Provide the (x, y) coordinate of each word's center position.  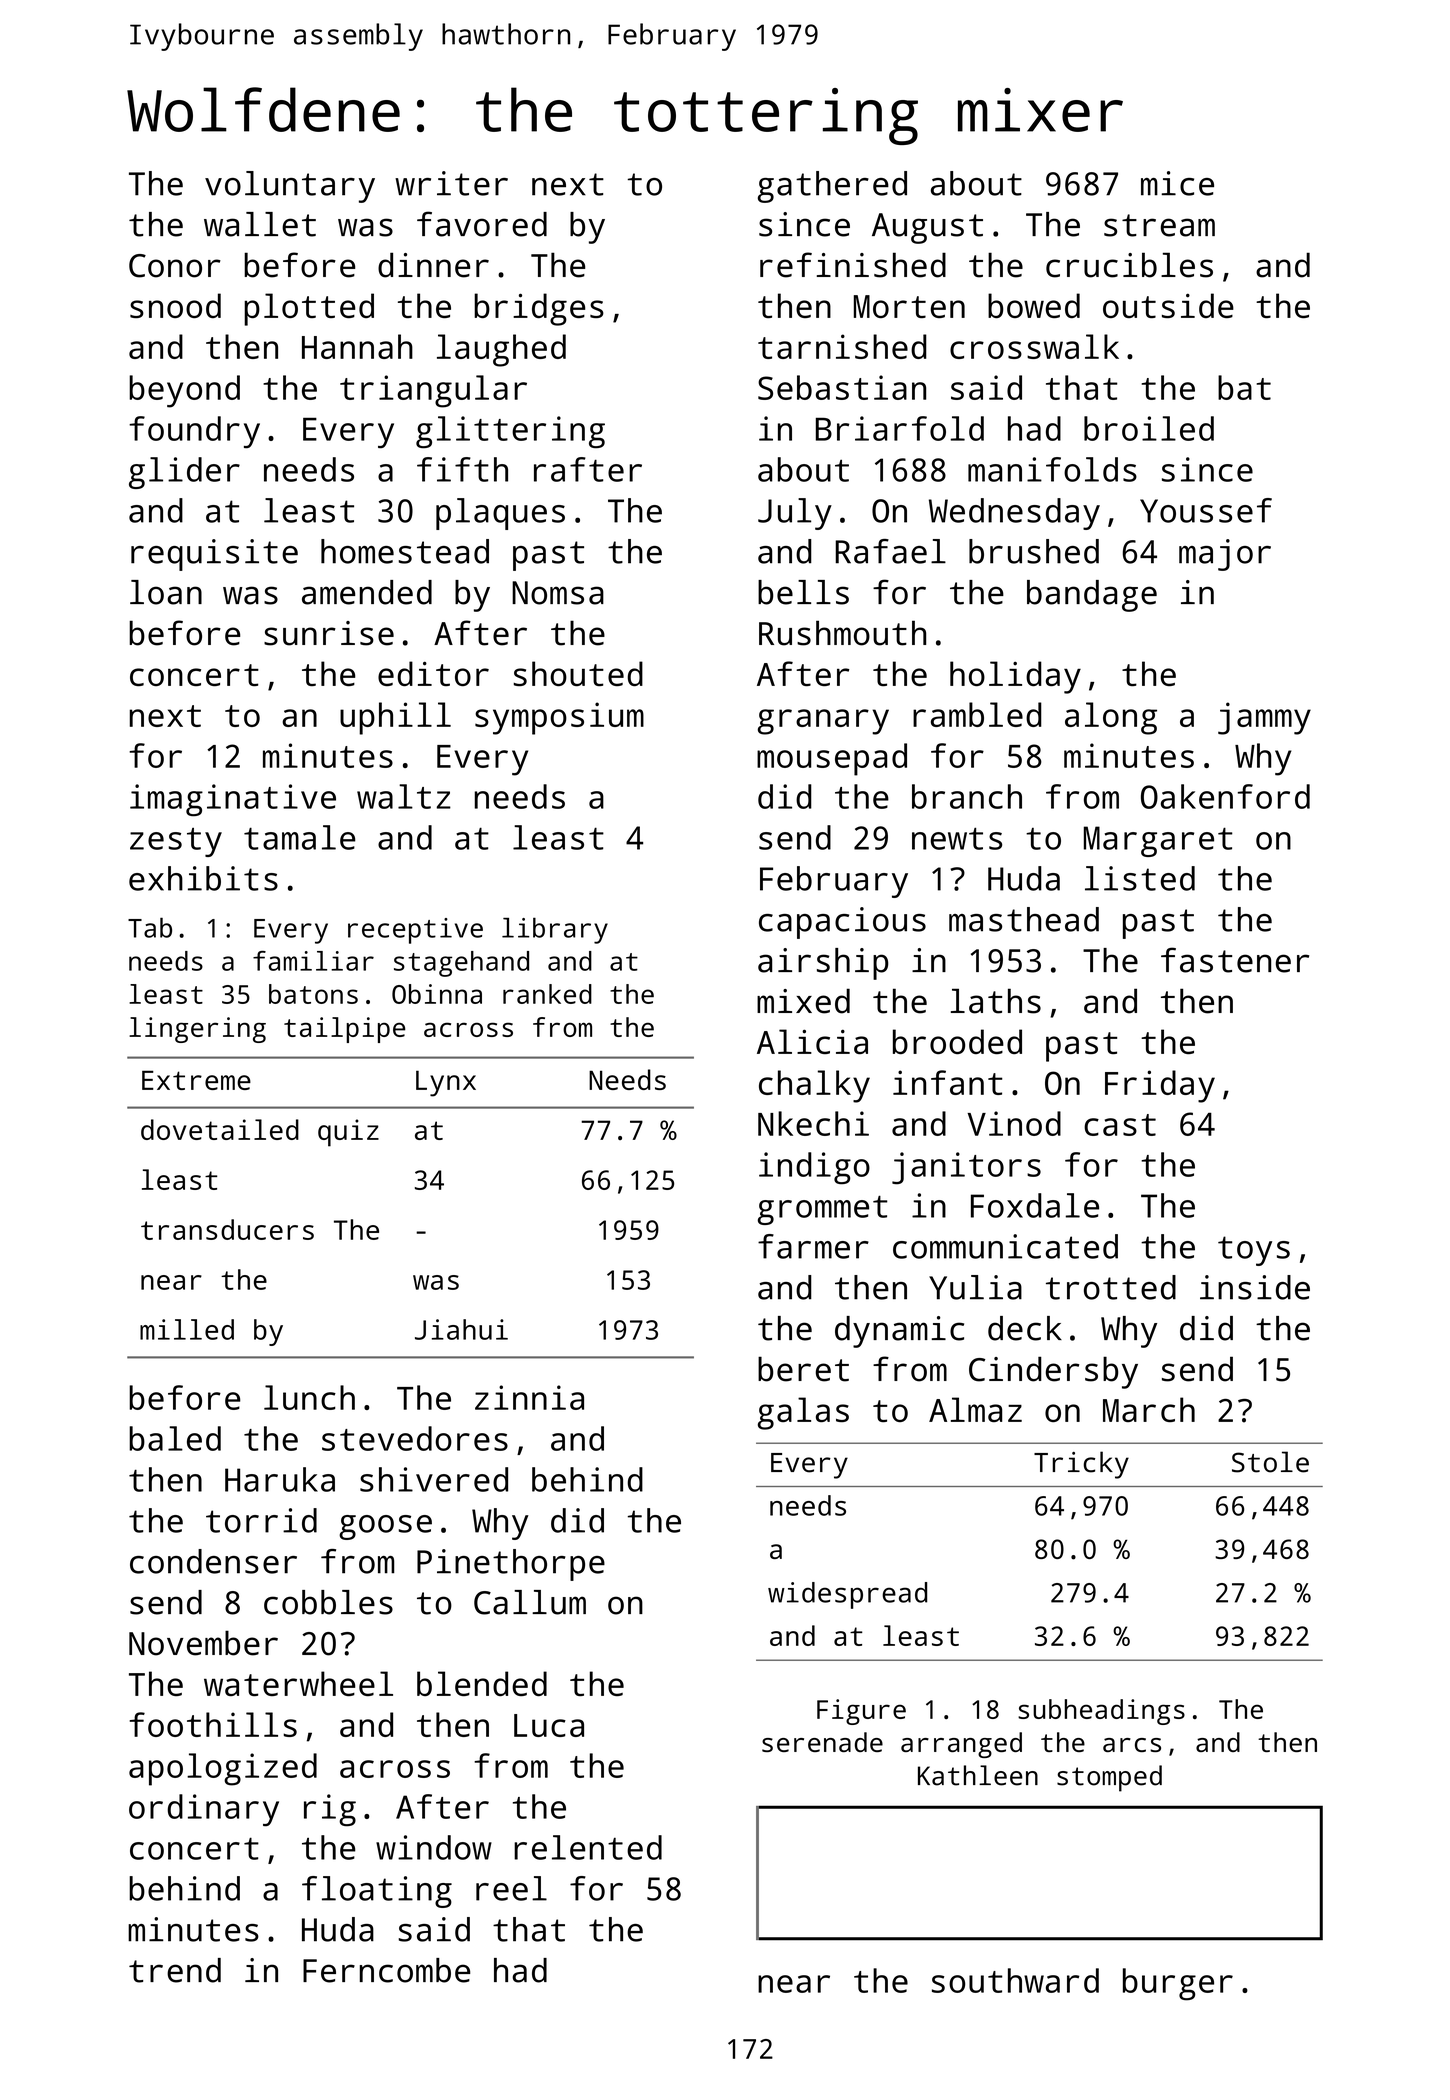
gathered (832, 187)
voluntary (290, 187)
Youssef (1206, 510)
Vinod (1014, 1123)
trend (175, 1970)
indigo (814, 1168)
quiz (348, 1133)
